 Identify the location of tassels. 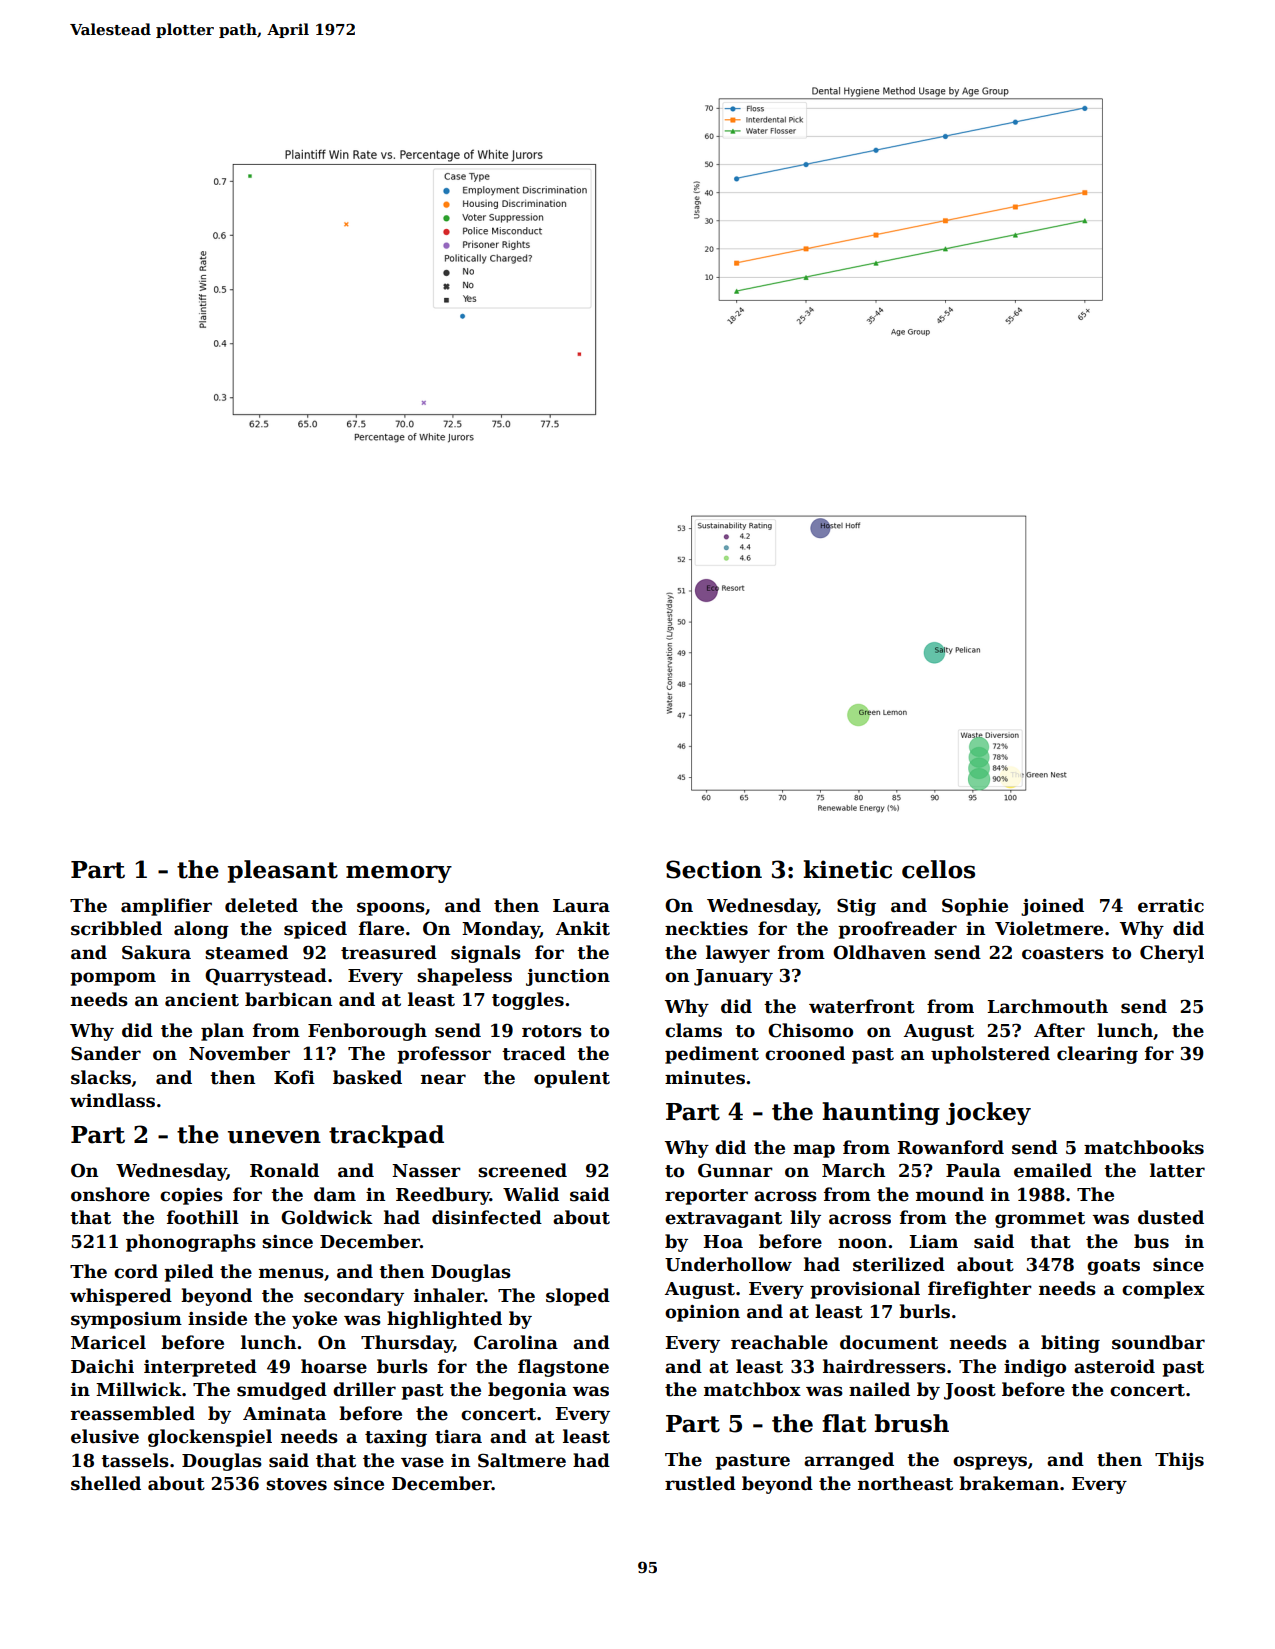
(135, 1460).
